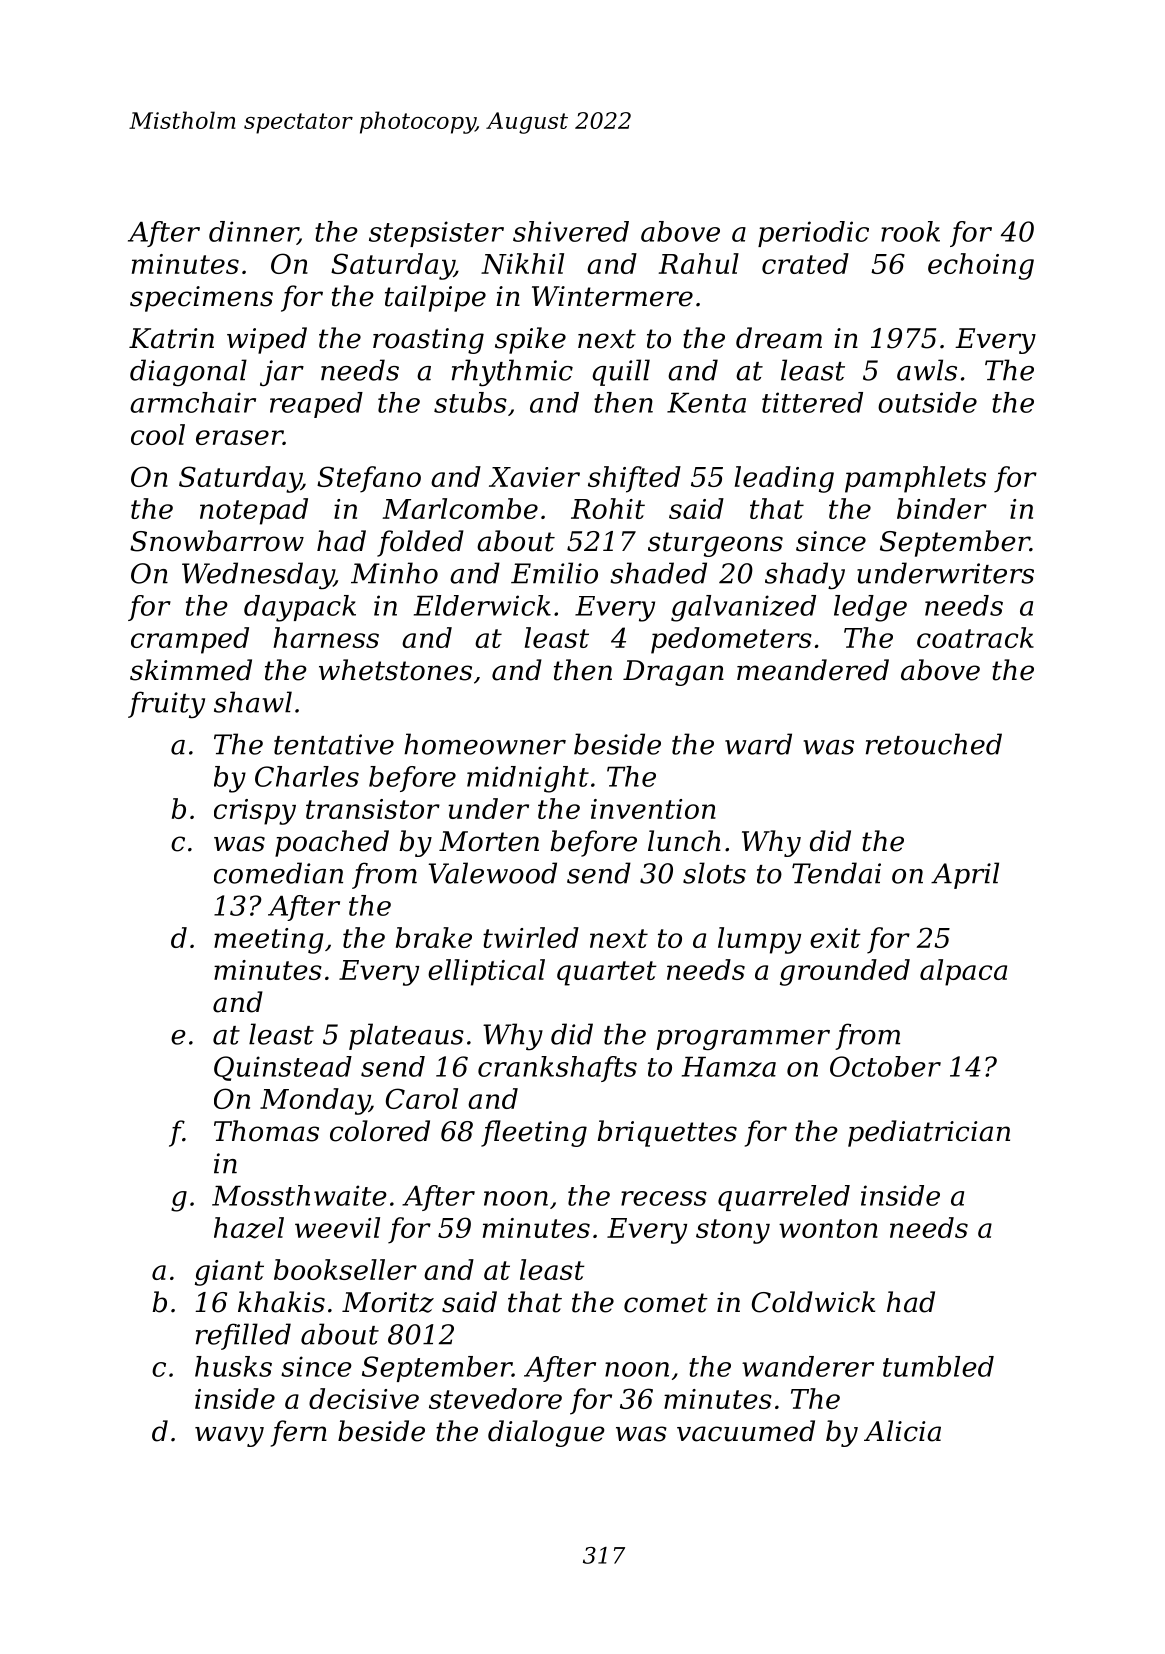  I want to click on diagonal, so click(188, 372).
